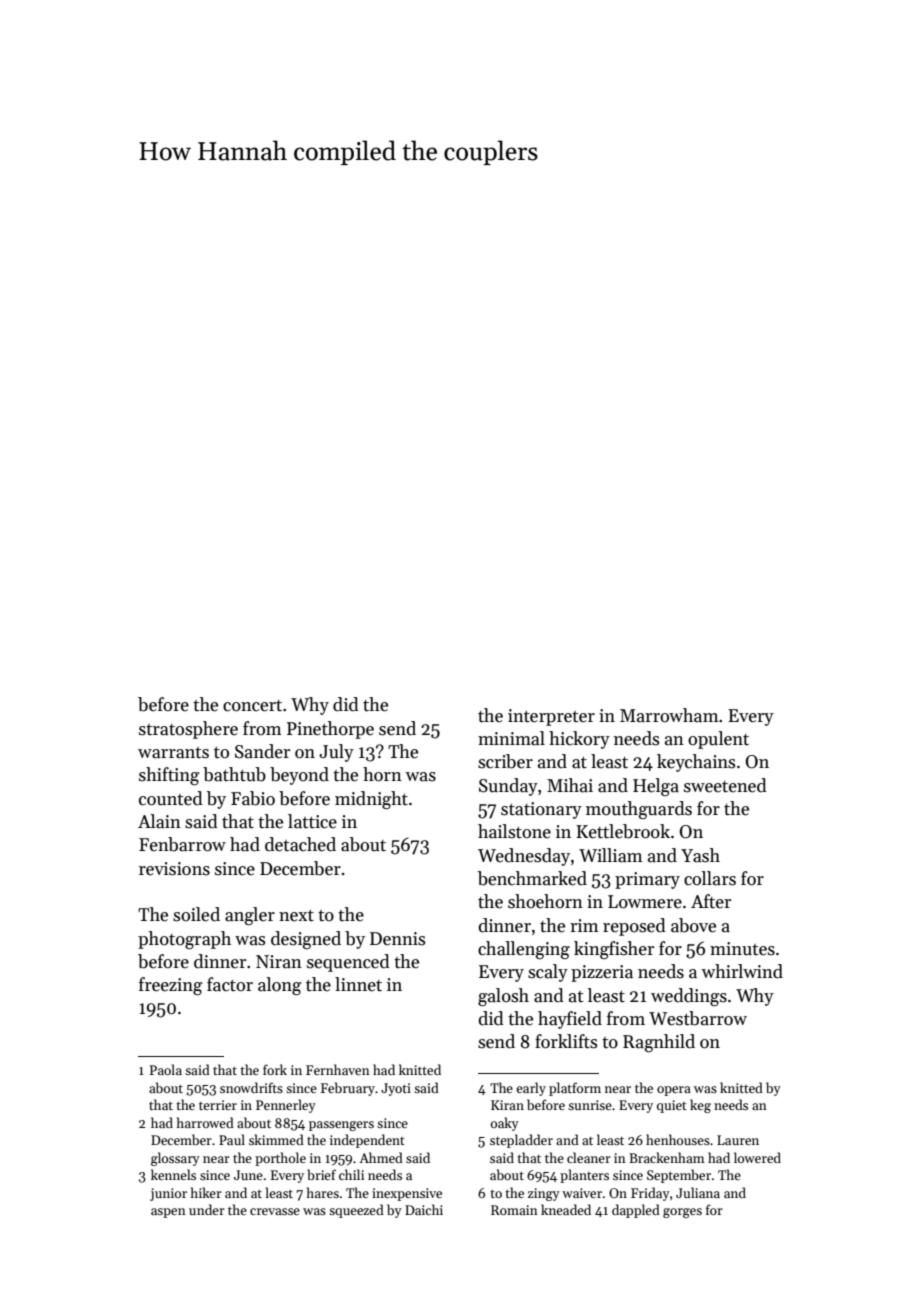 This document has height=1314, width=924. I want to click on Paul, so click(232, 1139).
